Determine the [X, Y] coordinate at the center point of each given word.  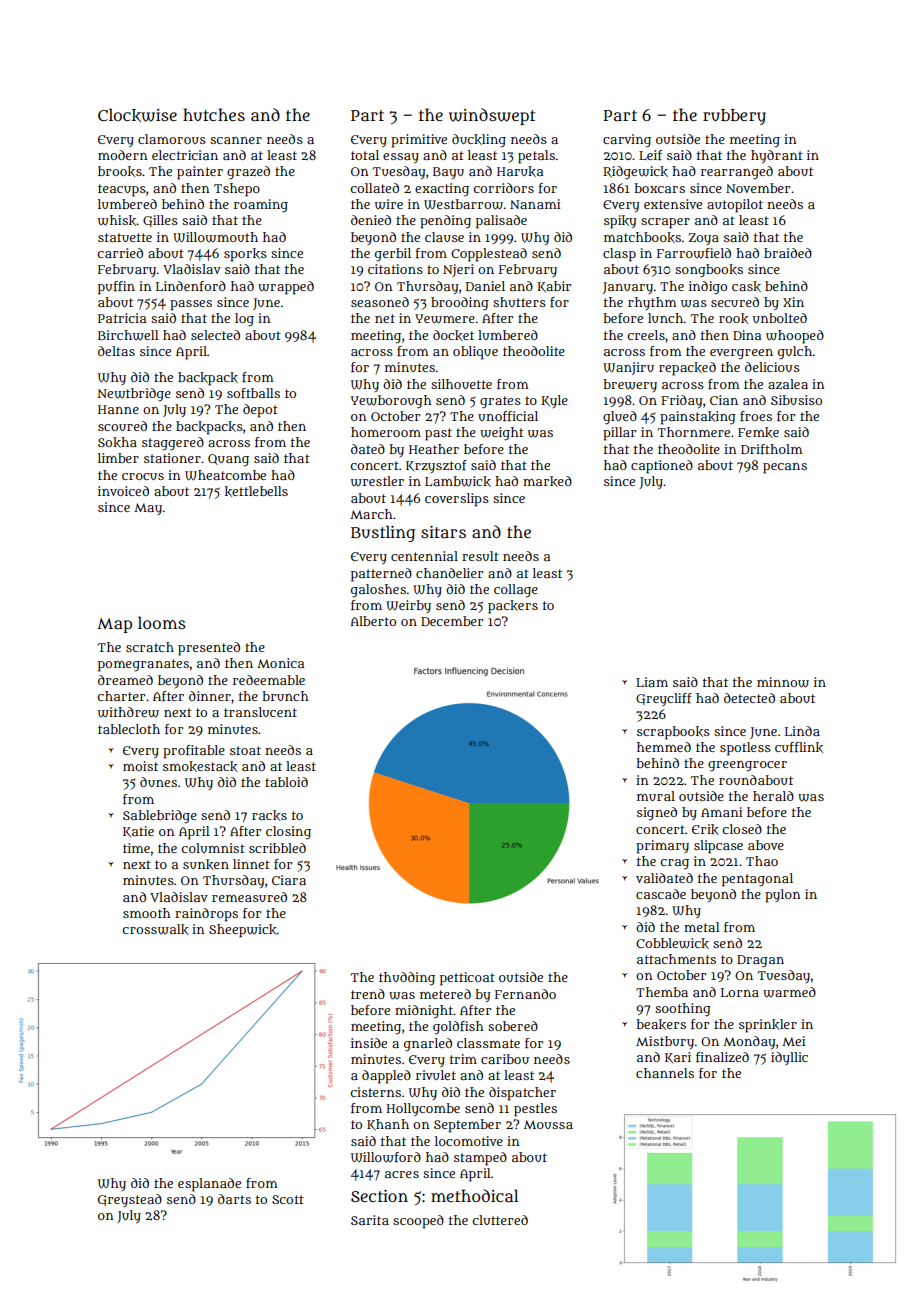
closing [288, 832]
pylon [782, 896]
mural [656, 796]
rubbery [734, 117]
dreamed [125, 680]
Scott [288, 1199]
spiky [620, 222]
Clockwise [137, 115]
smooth [146, 913]
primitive [419, 141]
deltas [116, 351]
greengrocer [747, 766]
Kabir [554, 287]
